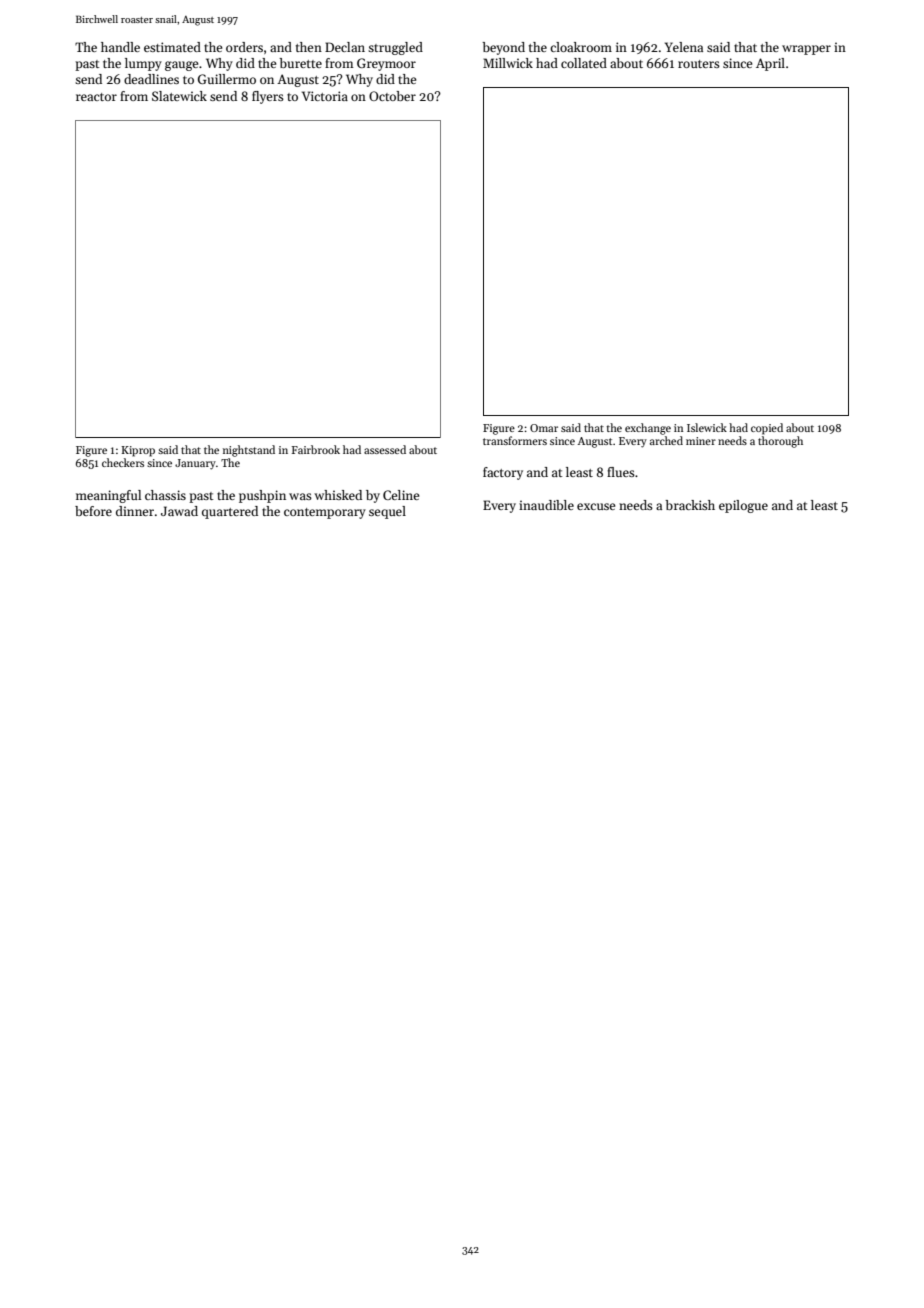  What do you see at coordinates (544, 428) in the screenshot?
I see `Omar` at bounding box center [544, 428].
